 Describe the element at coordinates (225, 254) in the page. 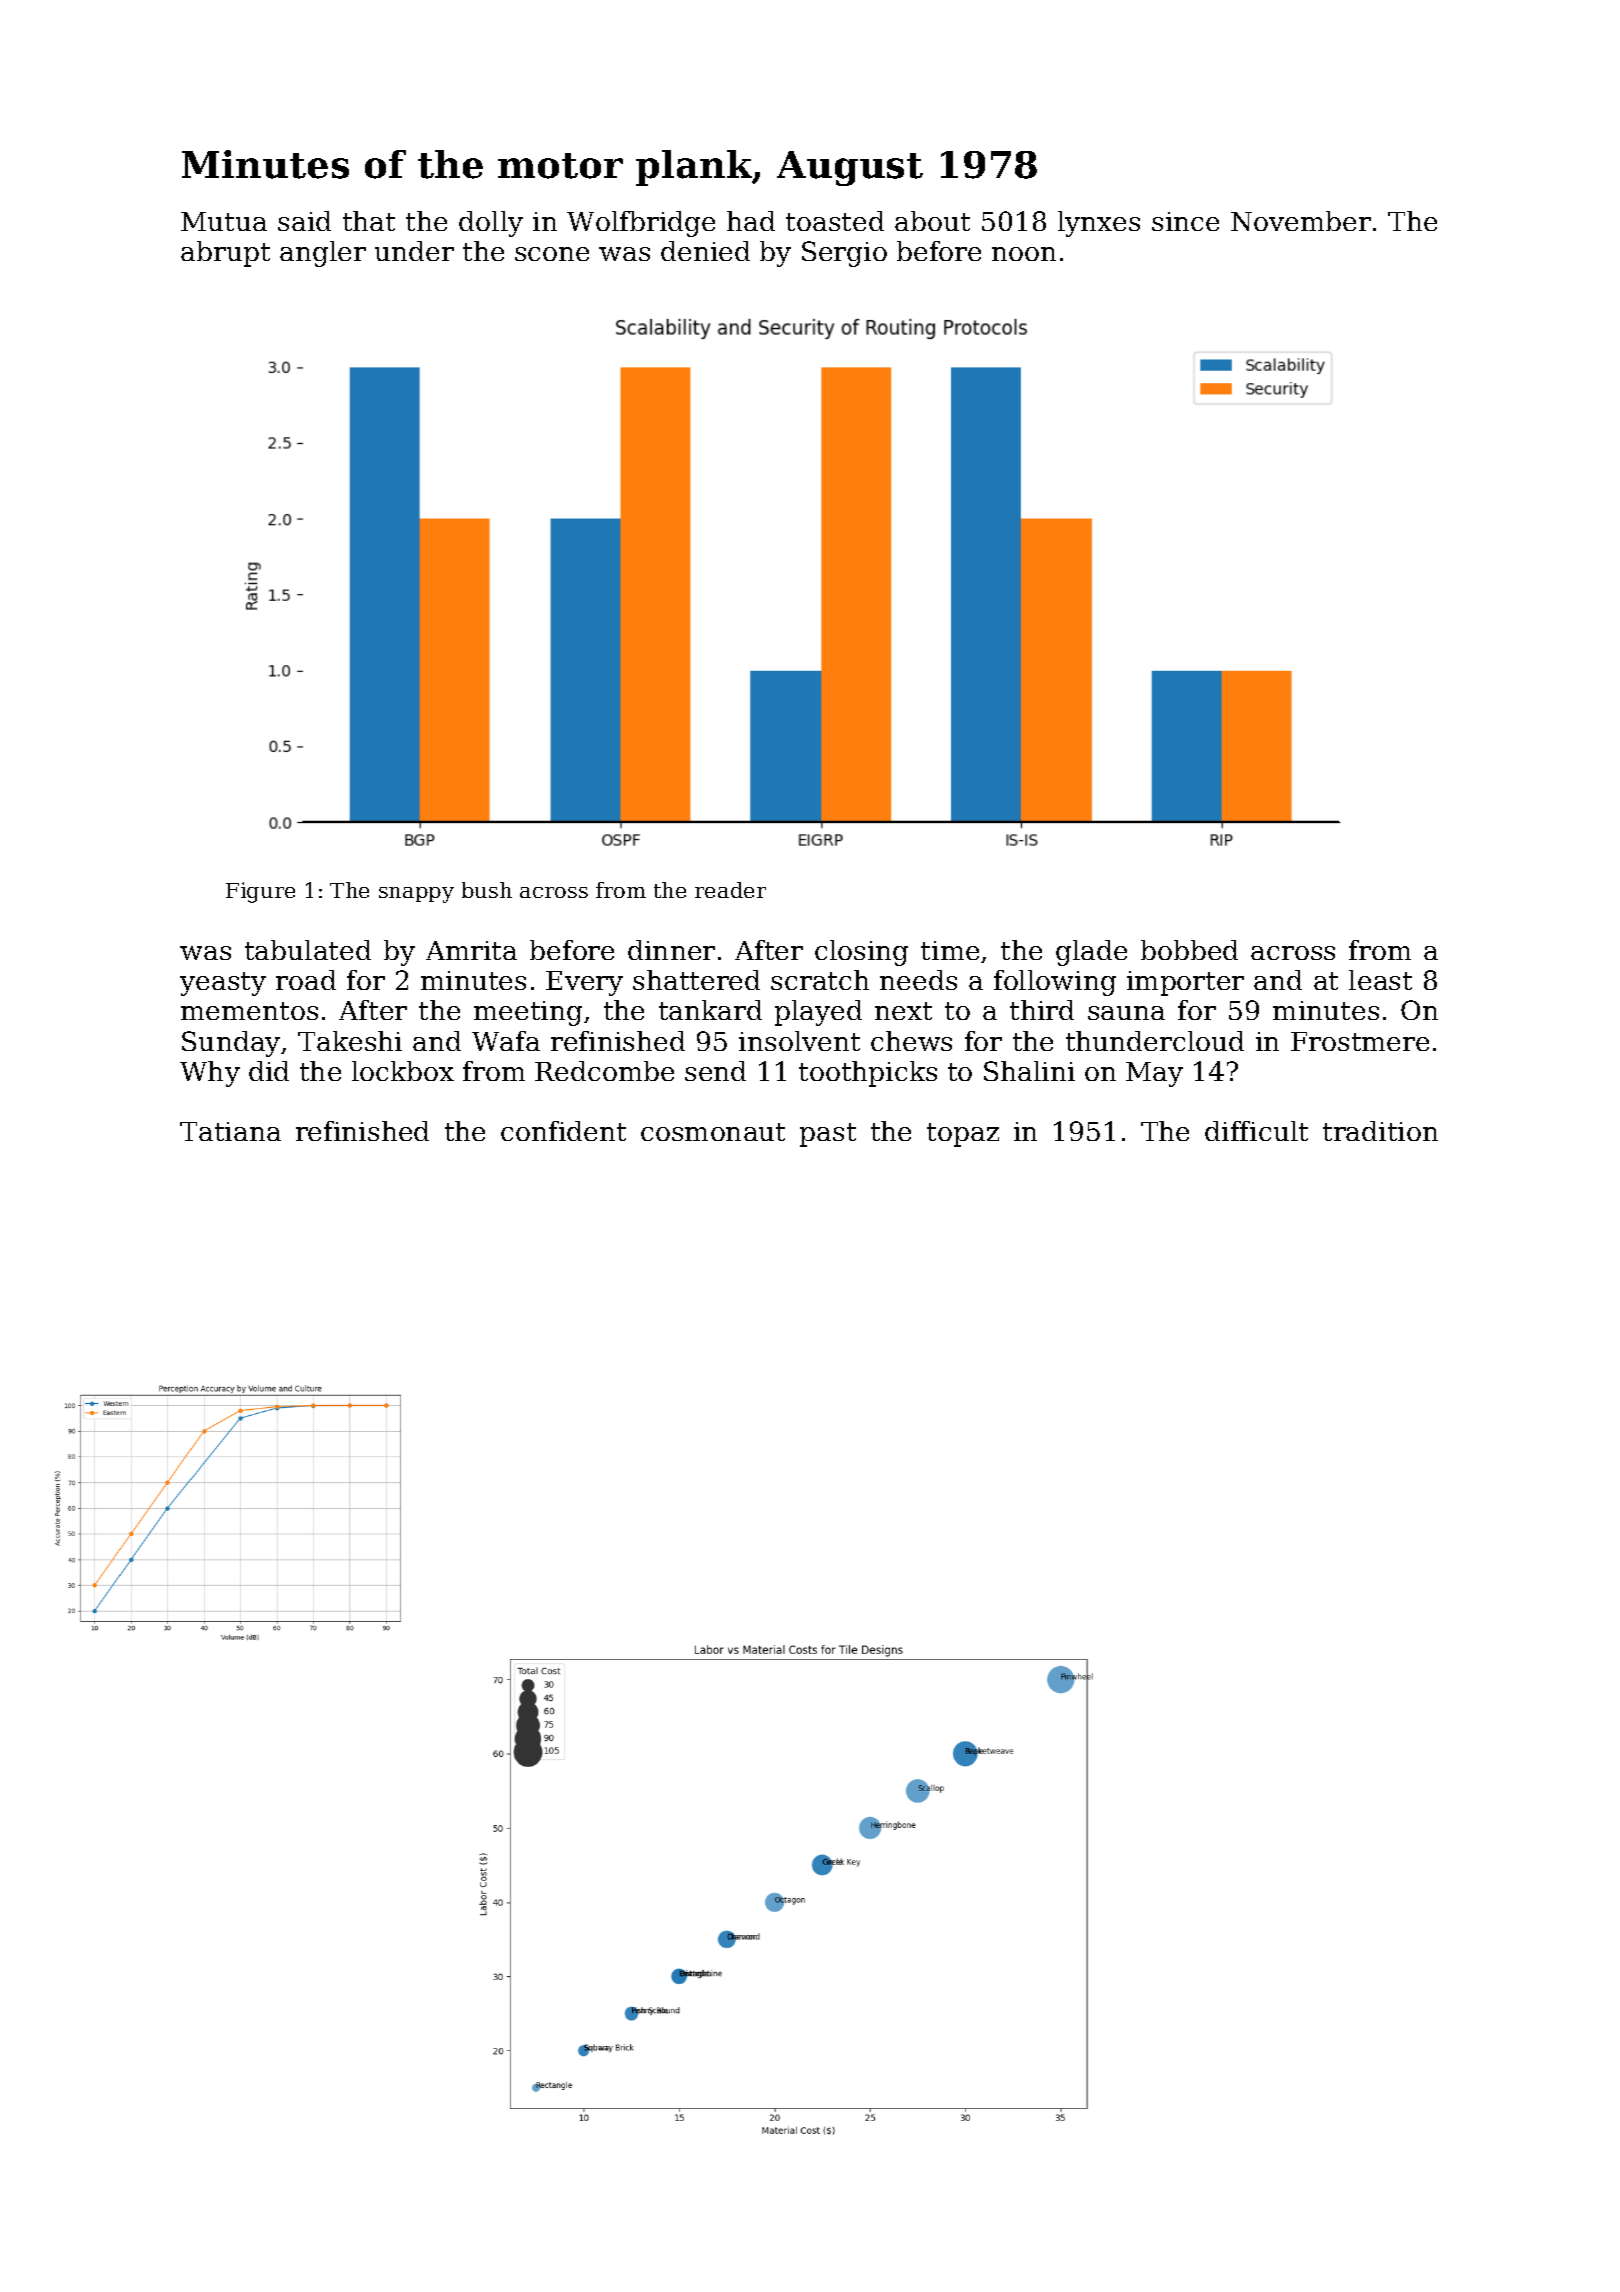

I see `abrupt` at that location.
